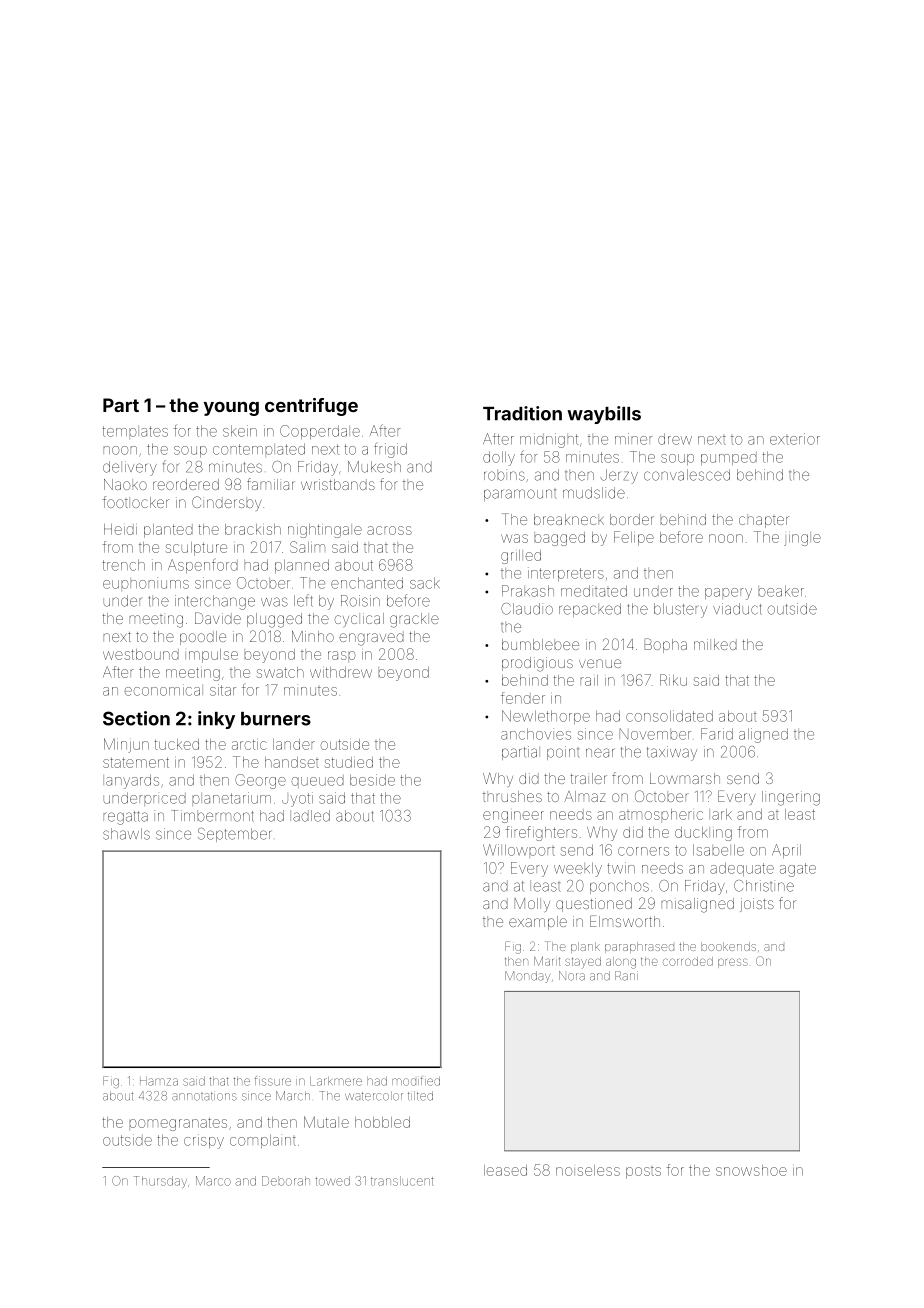 The height and width of the screenshot is (1308, 924). Describe the element at coordinates (512, 796) in the screenshot. I see `thrushes` at that location.
